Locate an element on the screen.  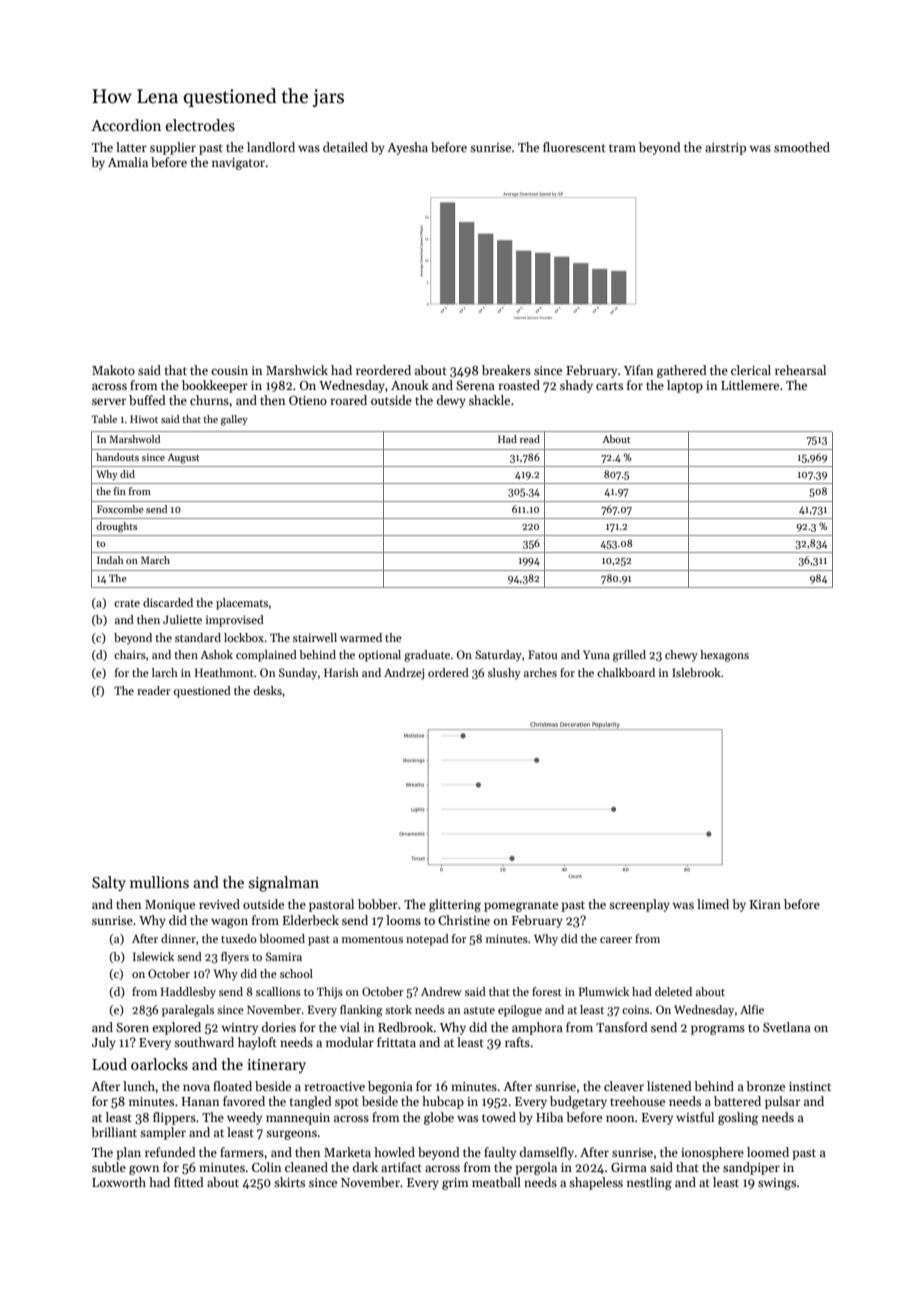
signalman is located at coordinates (284, 884).
